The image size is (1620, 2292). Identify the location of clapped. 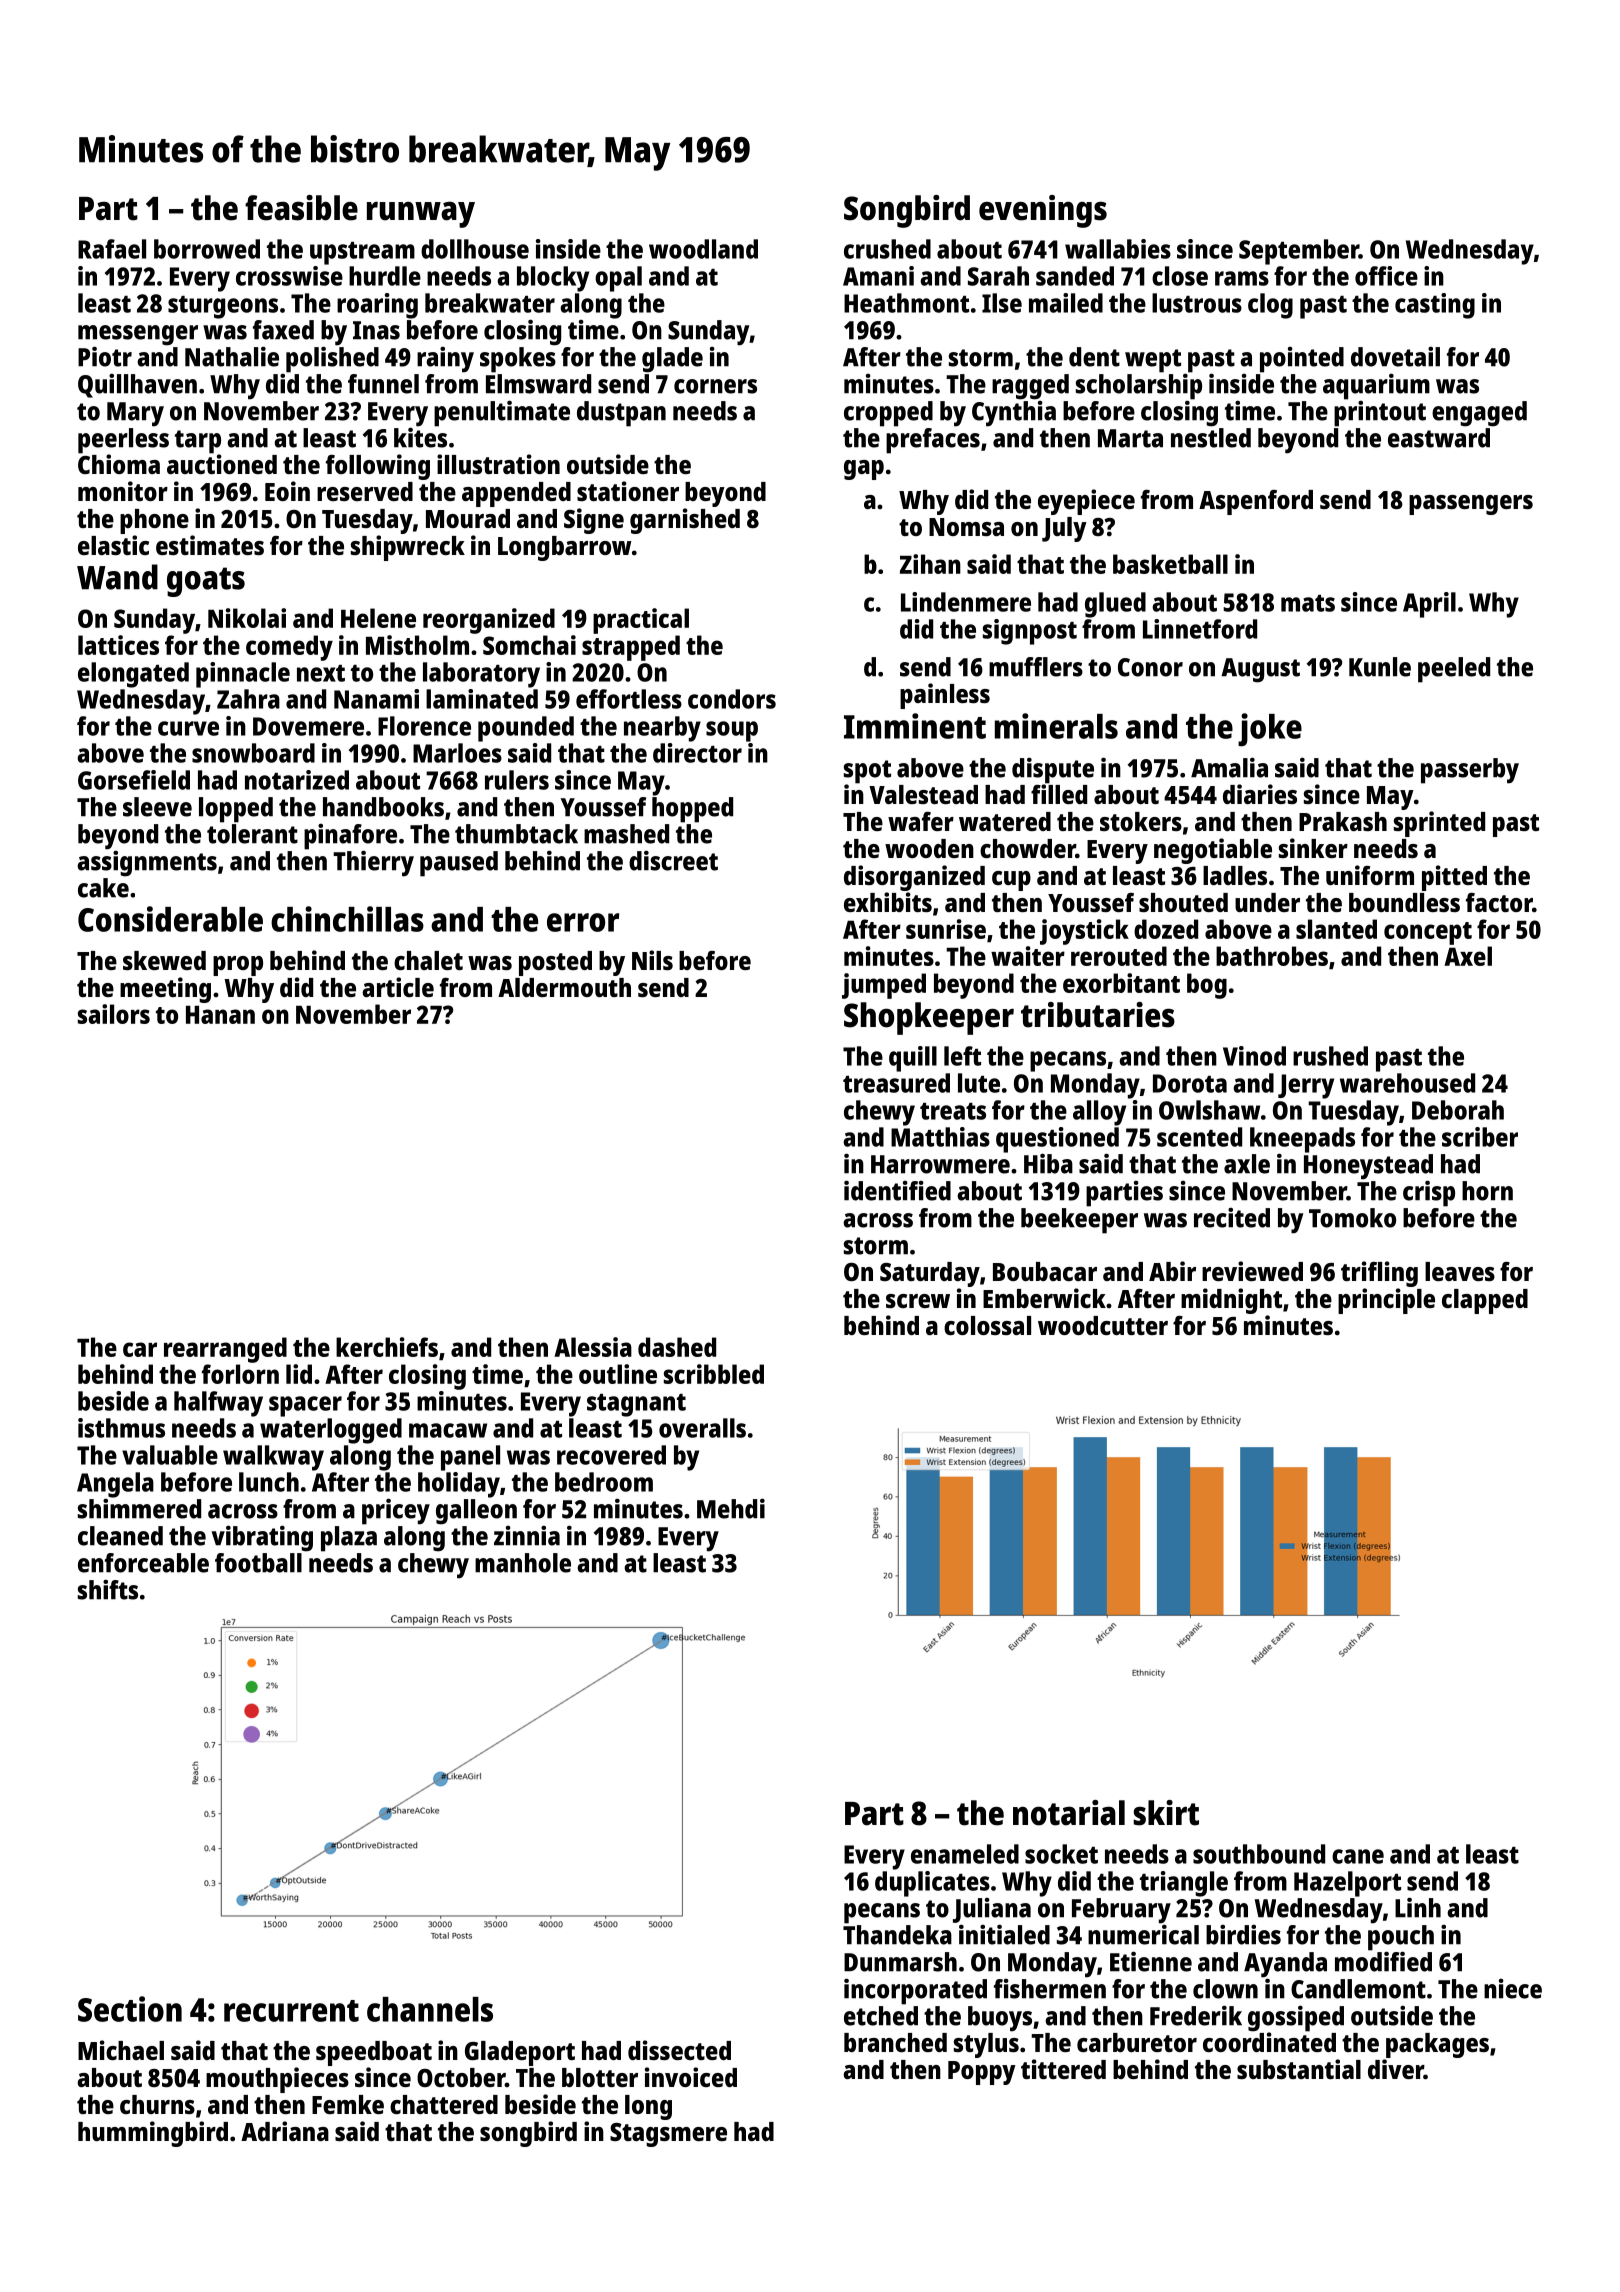
(1485, 1301).
